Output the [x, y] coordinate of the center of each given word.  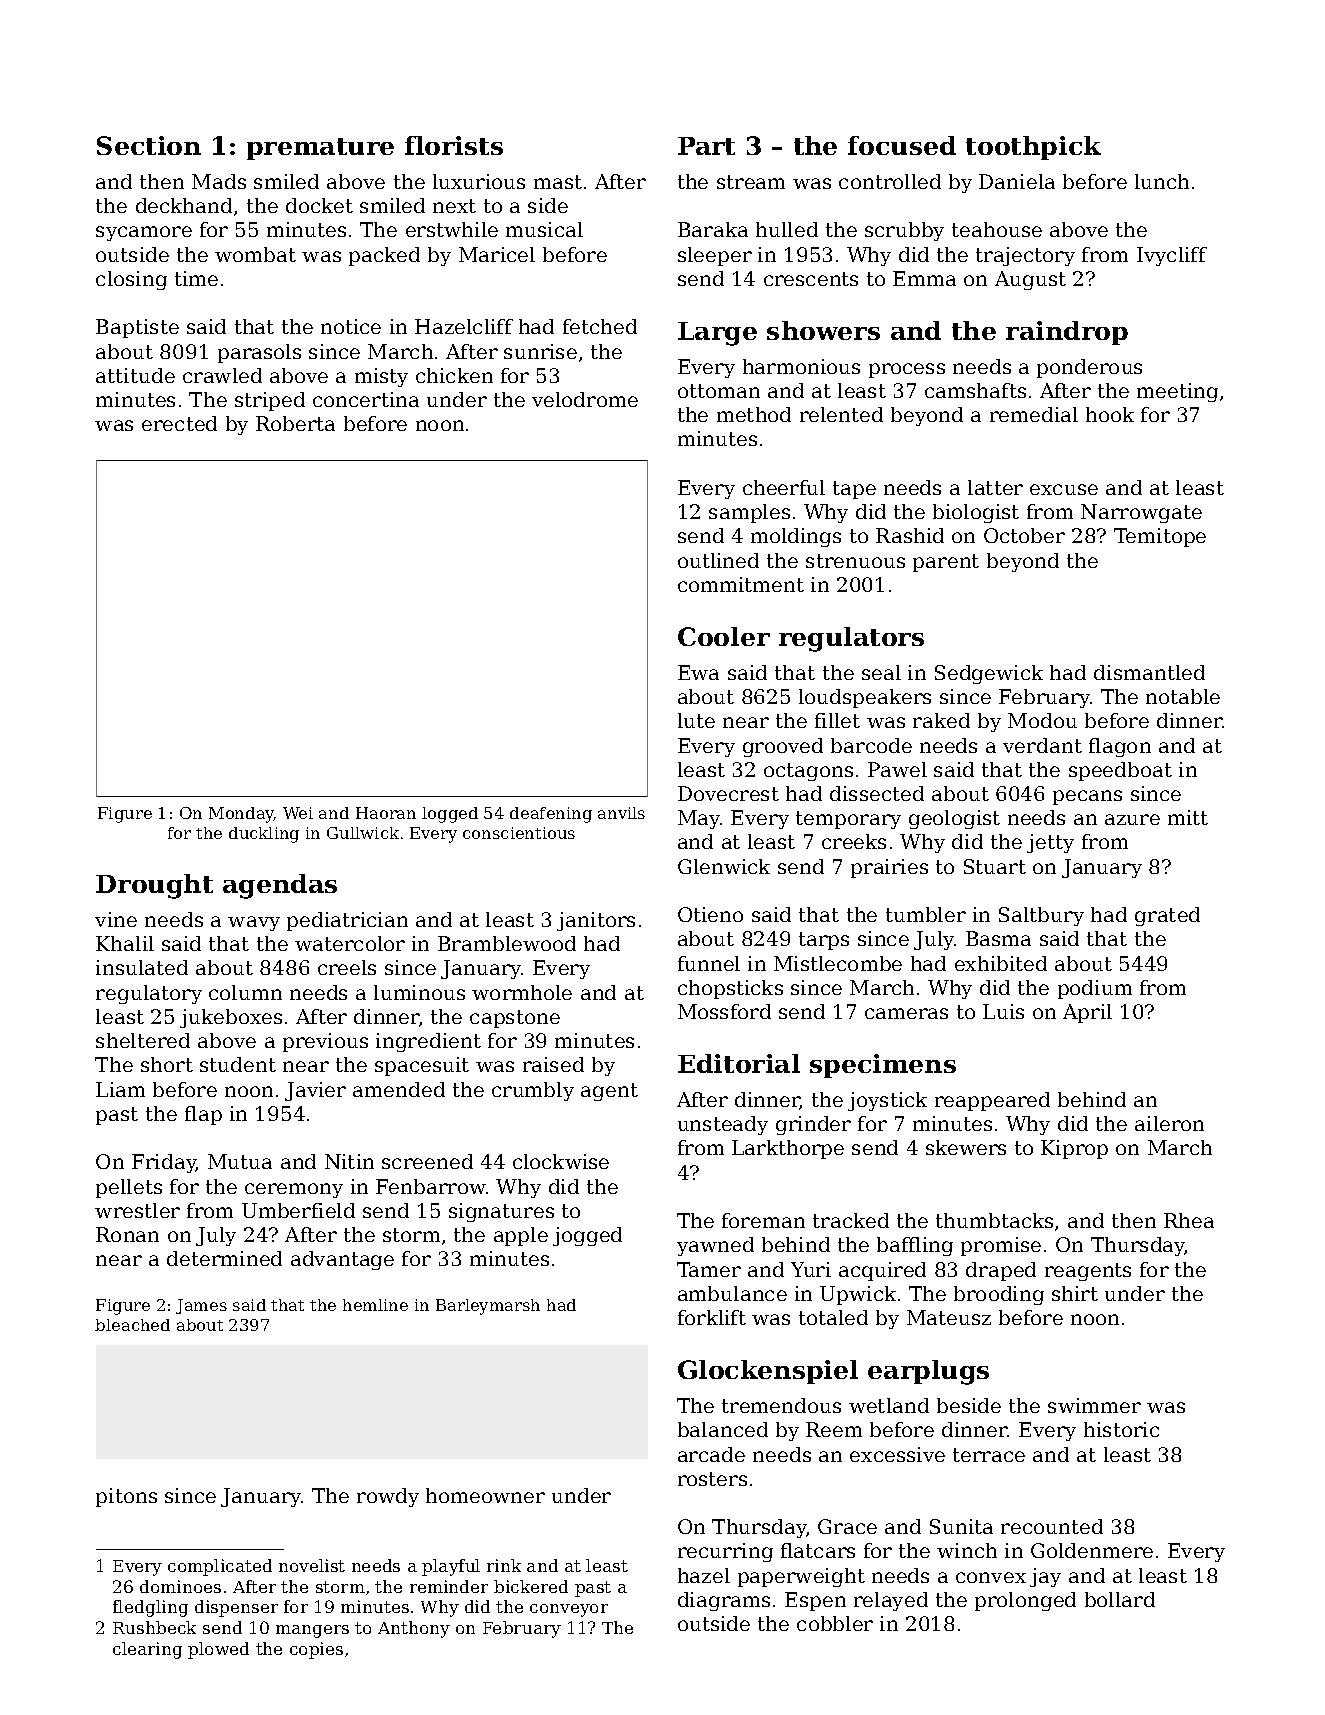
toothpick [1033, 148]
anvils [621, 813]
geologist [954, 819]
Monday [241, 815]
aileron [1169, 1123]
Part [706, 146]
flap [203, 1115]
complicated [220, 1567]
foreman [763, 1220]
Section [149, 145]
